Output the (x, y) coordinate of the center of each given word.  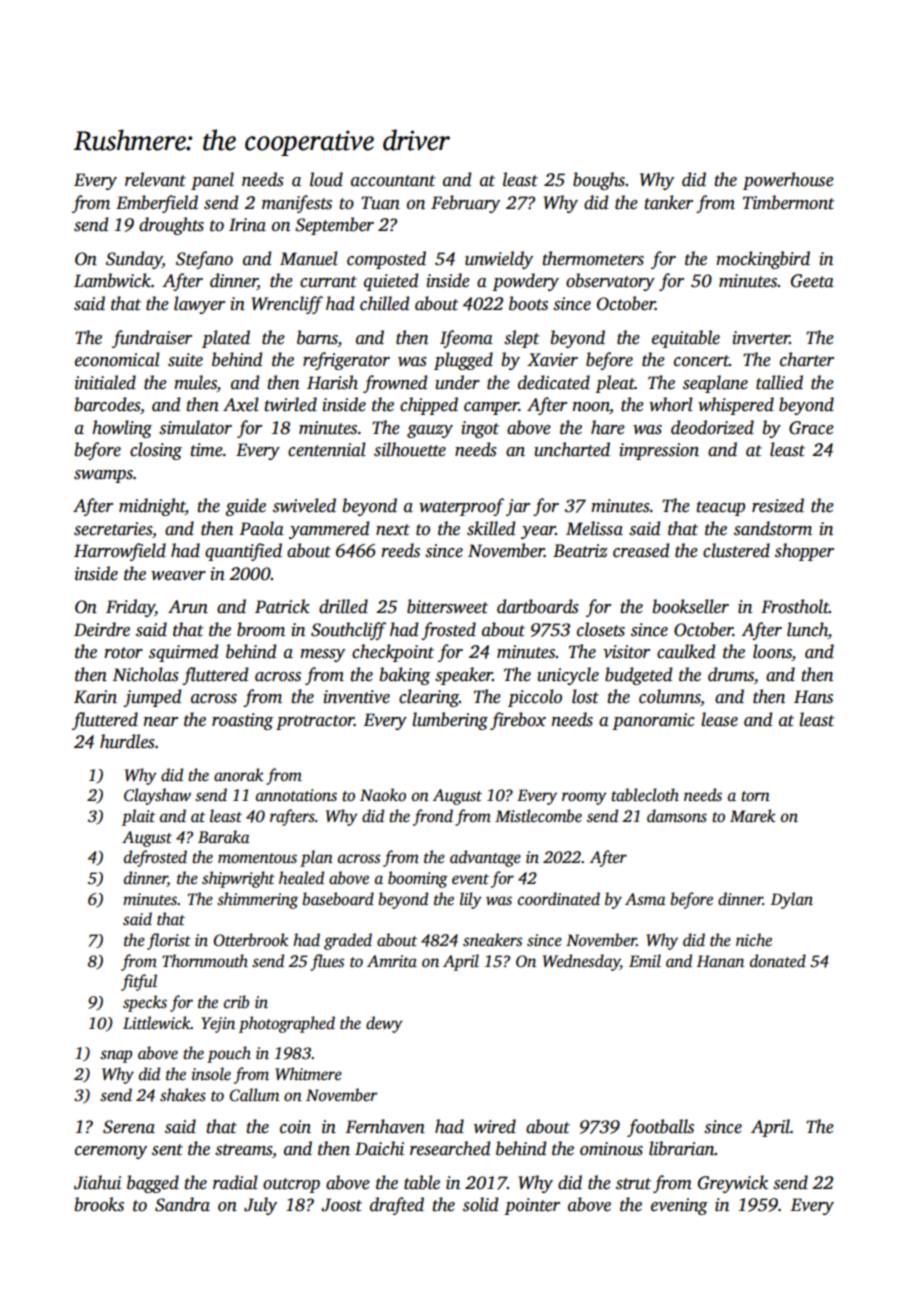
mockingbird (763, 260)
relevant (155, 179)
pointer (532, 1206)
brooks (99, 1204)
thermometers (593, 258)
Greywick (733, 1184)
